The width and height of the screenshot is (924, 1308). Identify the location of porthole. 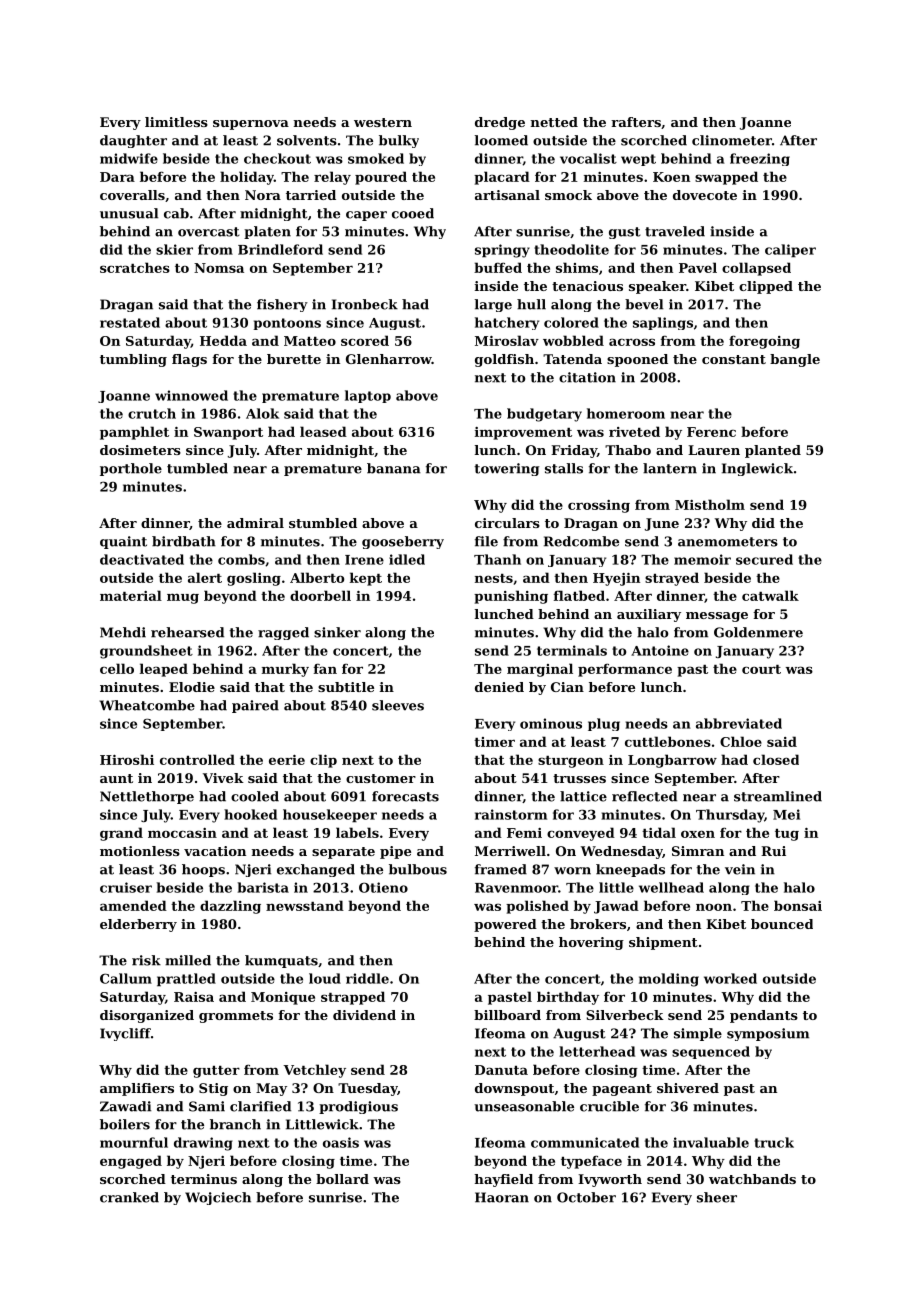
(131, 469).
